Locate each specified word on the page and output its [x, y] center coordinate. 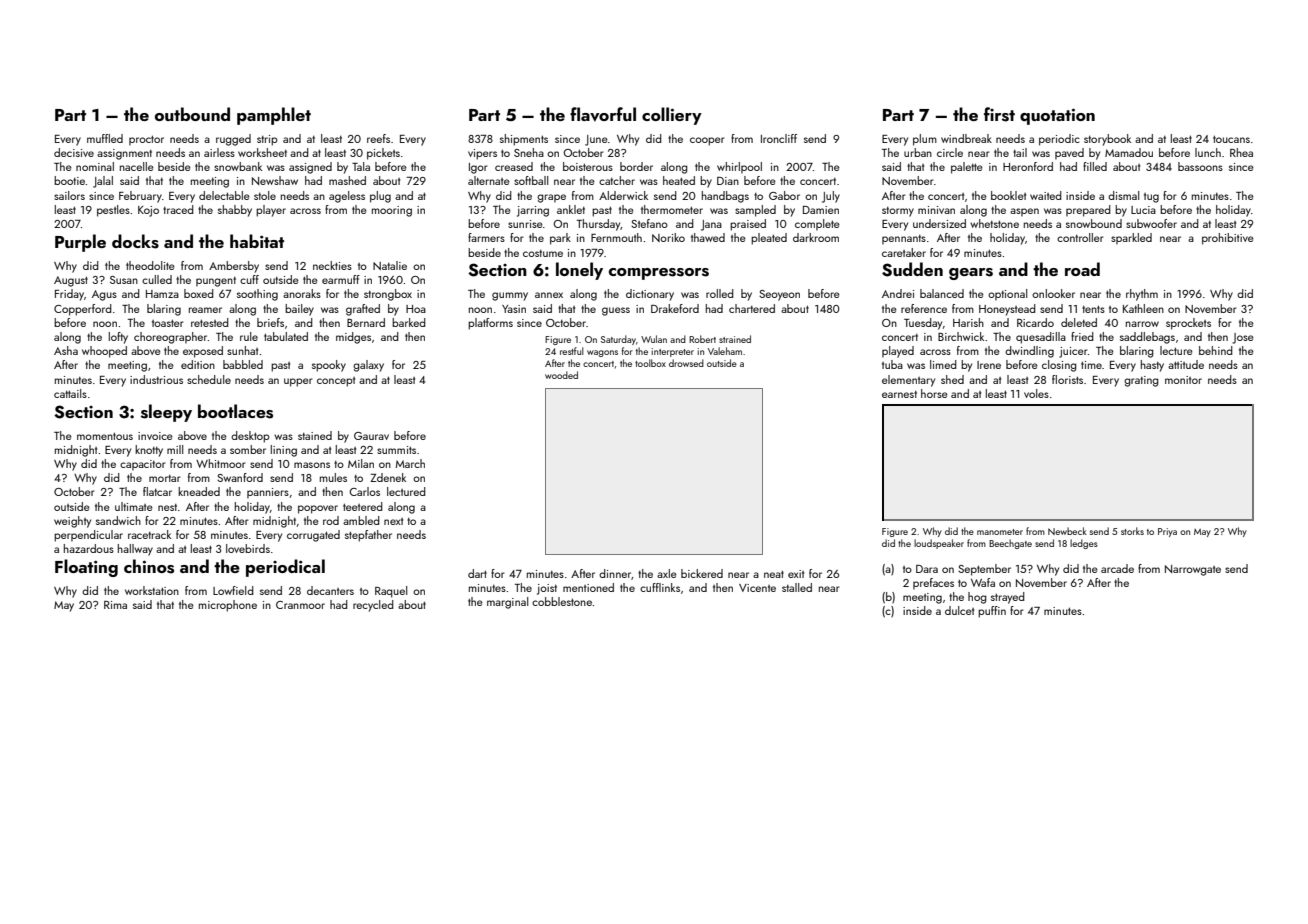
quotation [1057, 116]
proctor [146, 140]
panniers [268, 493]
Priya [1167, 532]
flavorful [603, 114]
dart [477, 573]
